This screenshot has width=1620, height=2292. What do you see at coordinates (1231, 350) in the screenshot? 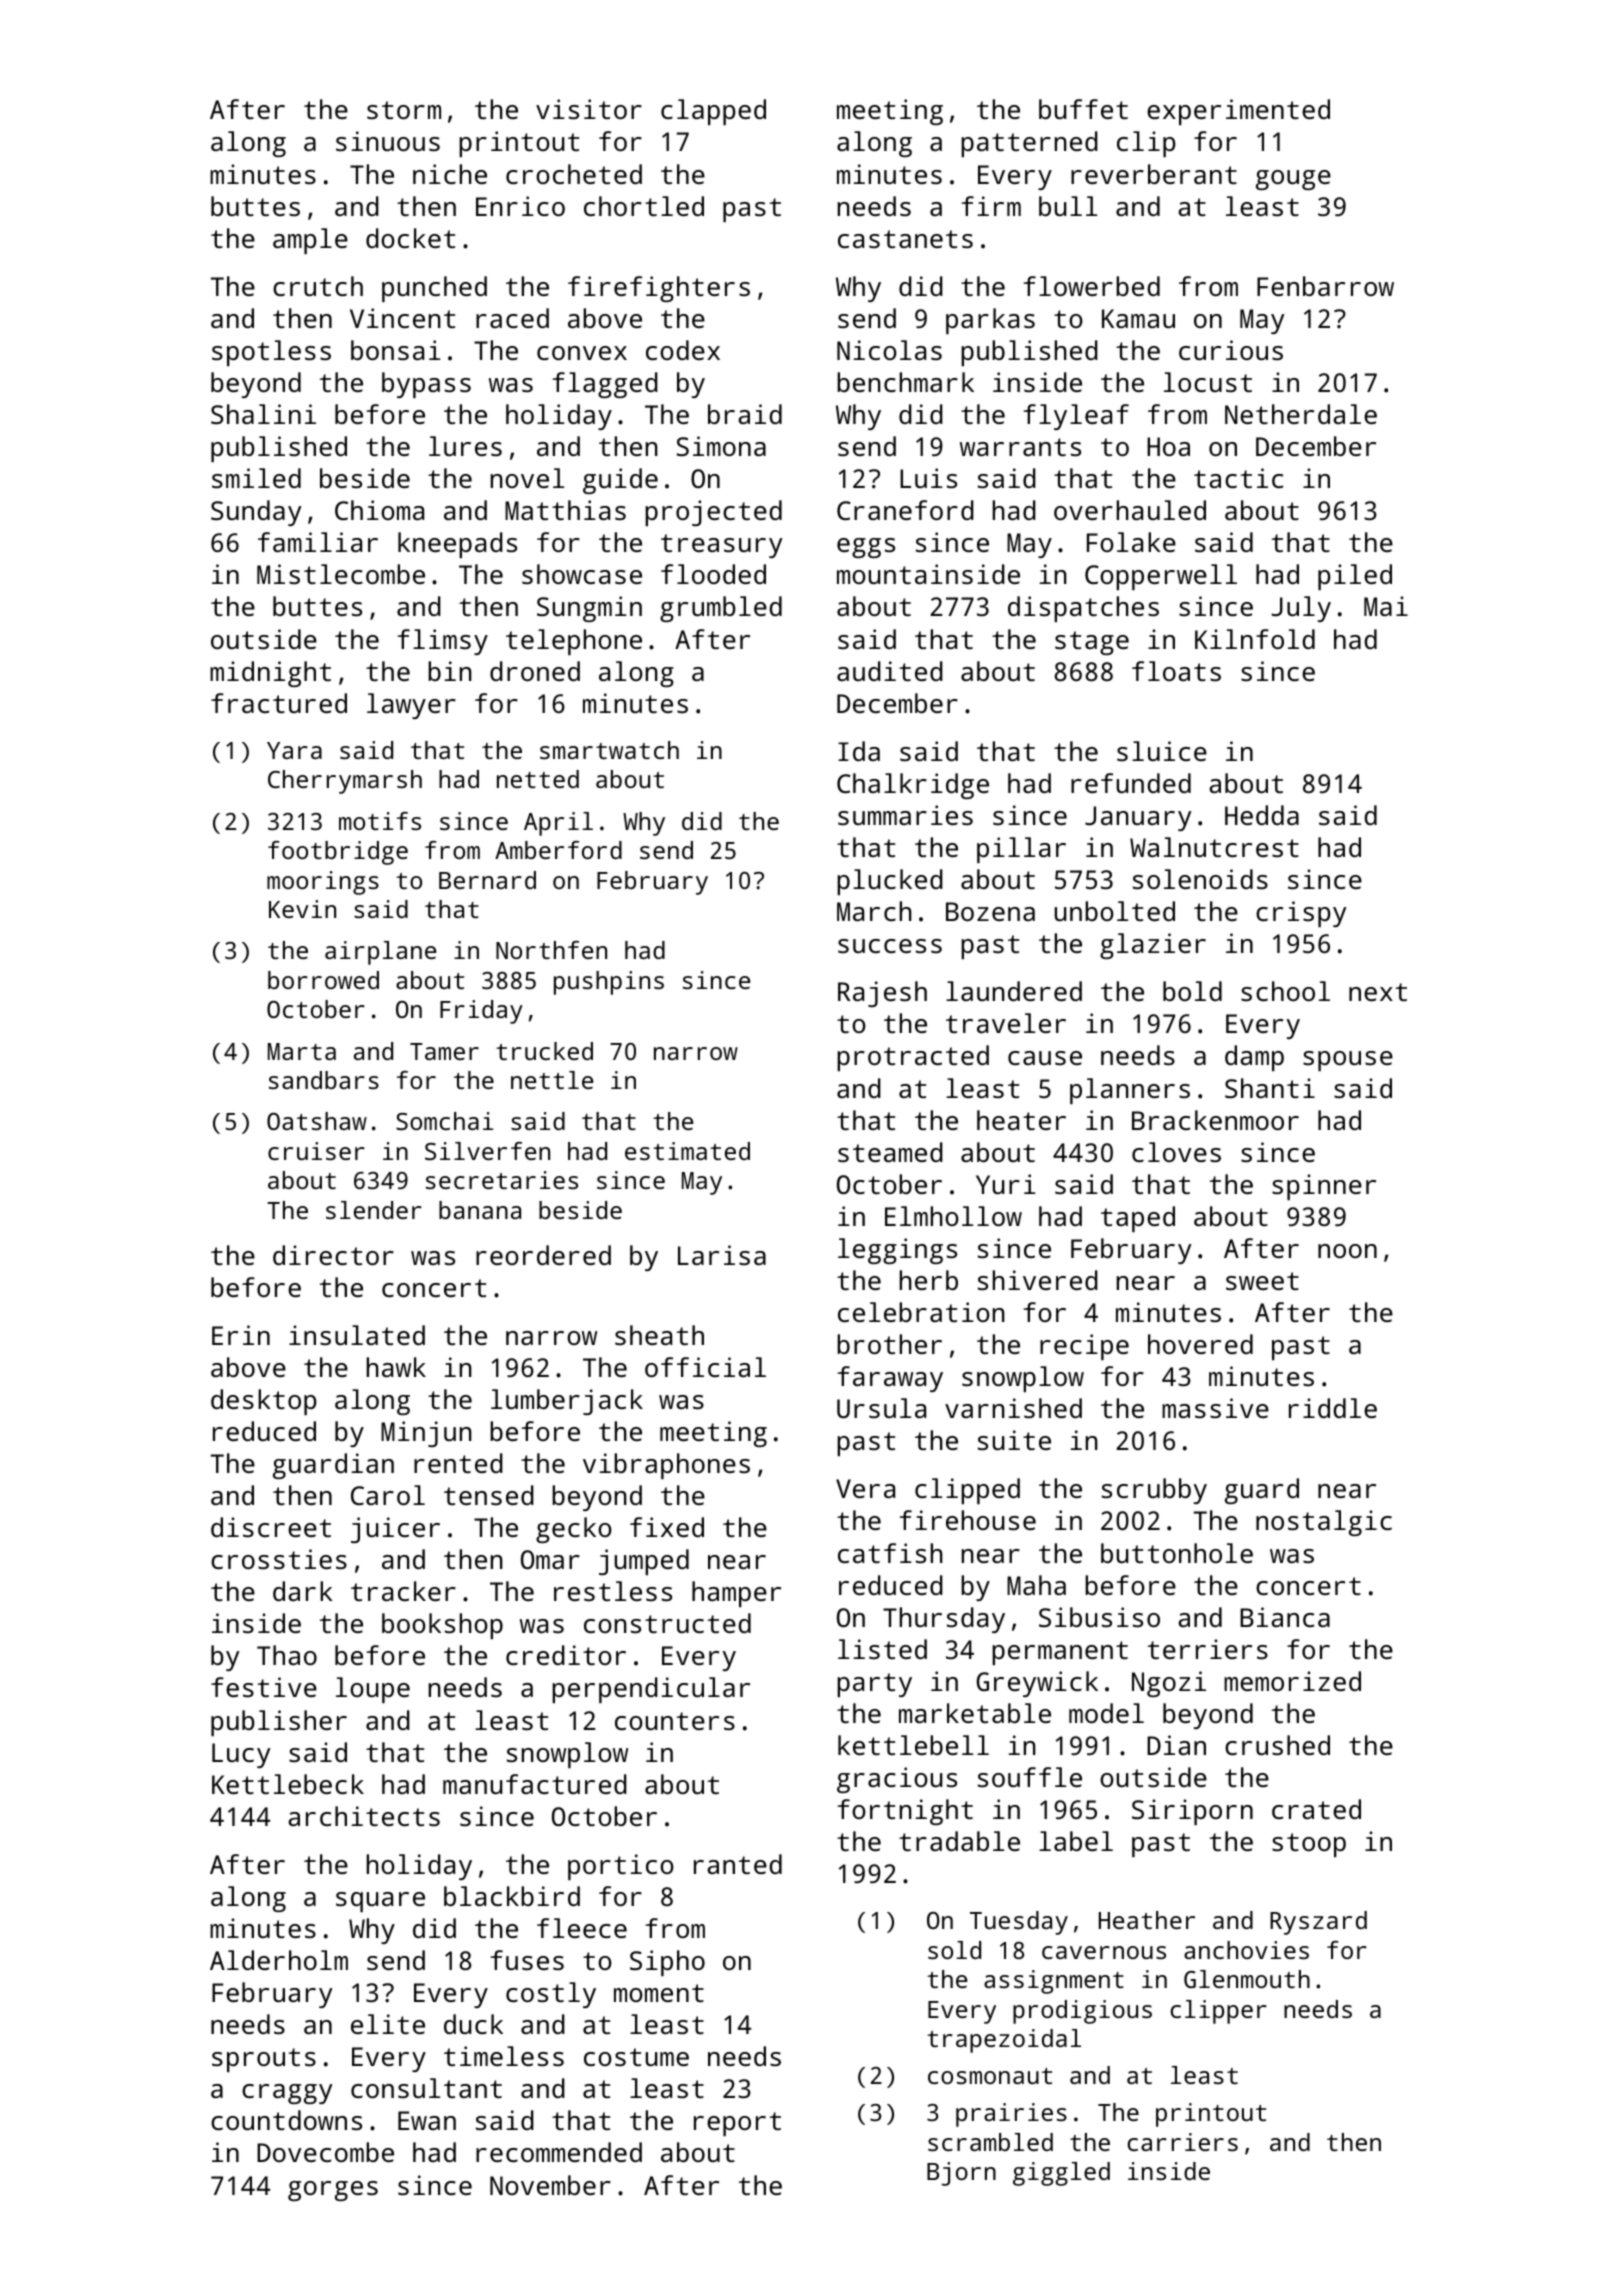
I see `curious` at bounding box center [1231, 350].
